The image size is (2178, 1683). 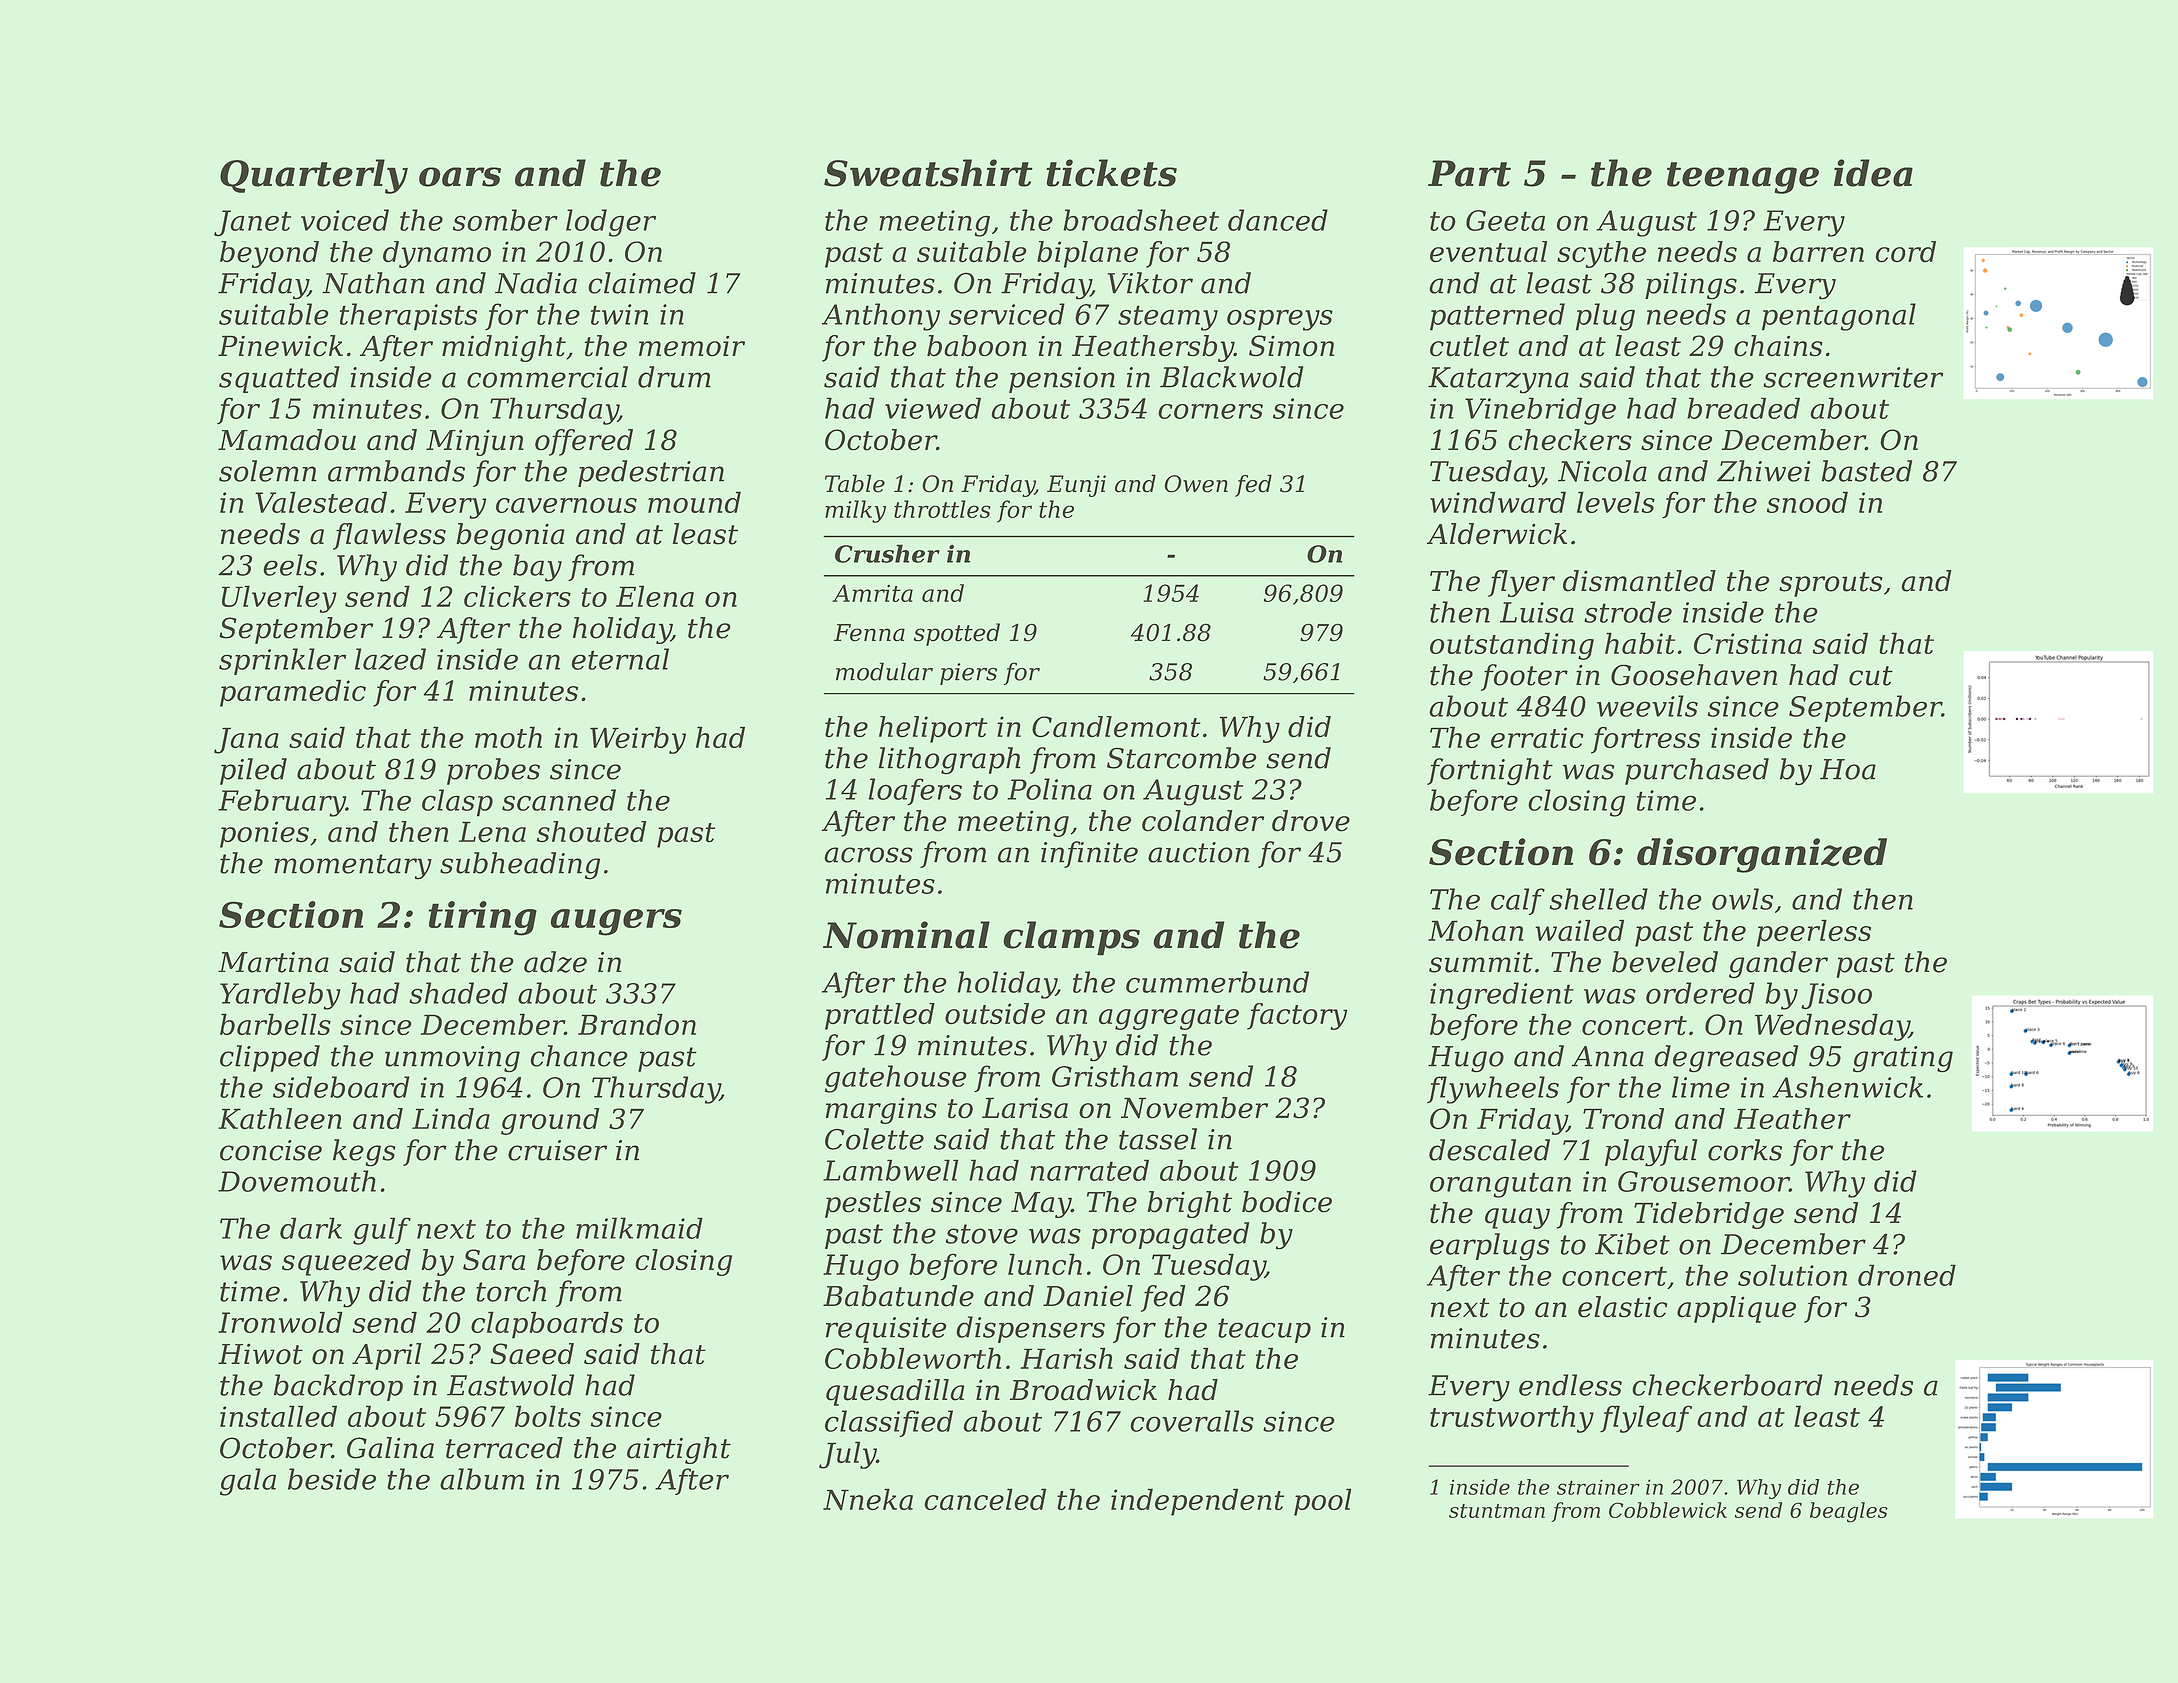 What do you see at coordinates (1836, 996) in the document?
I see `Jisoo` at bounding box center [1836, 996].
